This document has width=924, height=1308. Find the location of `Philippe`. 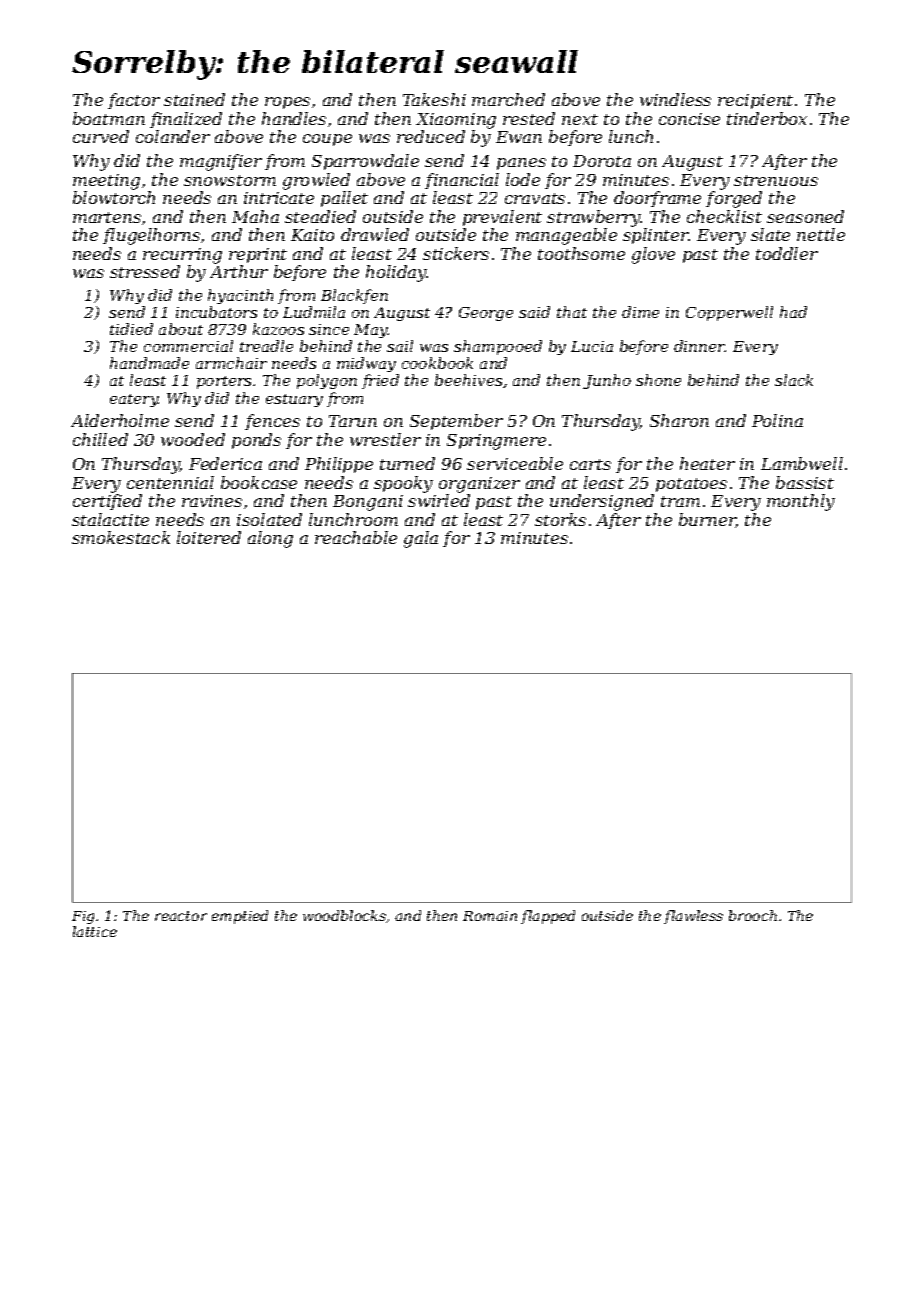

Philippe is located at coordinates (339, 465).
